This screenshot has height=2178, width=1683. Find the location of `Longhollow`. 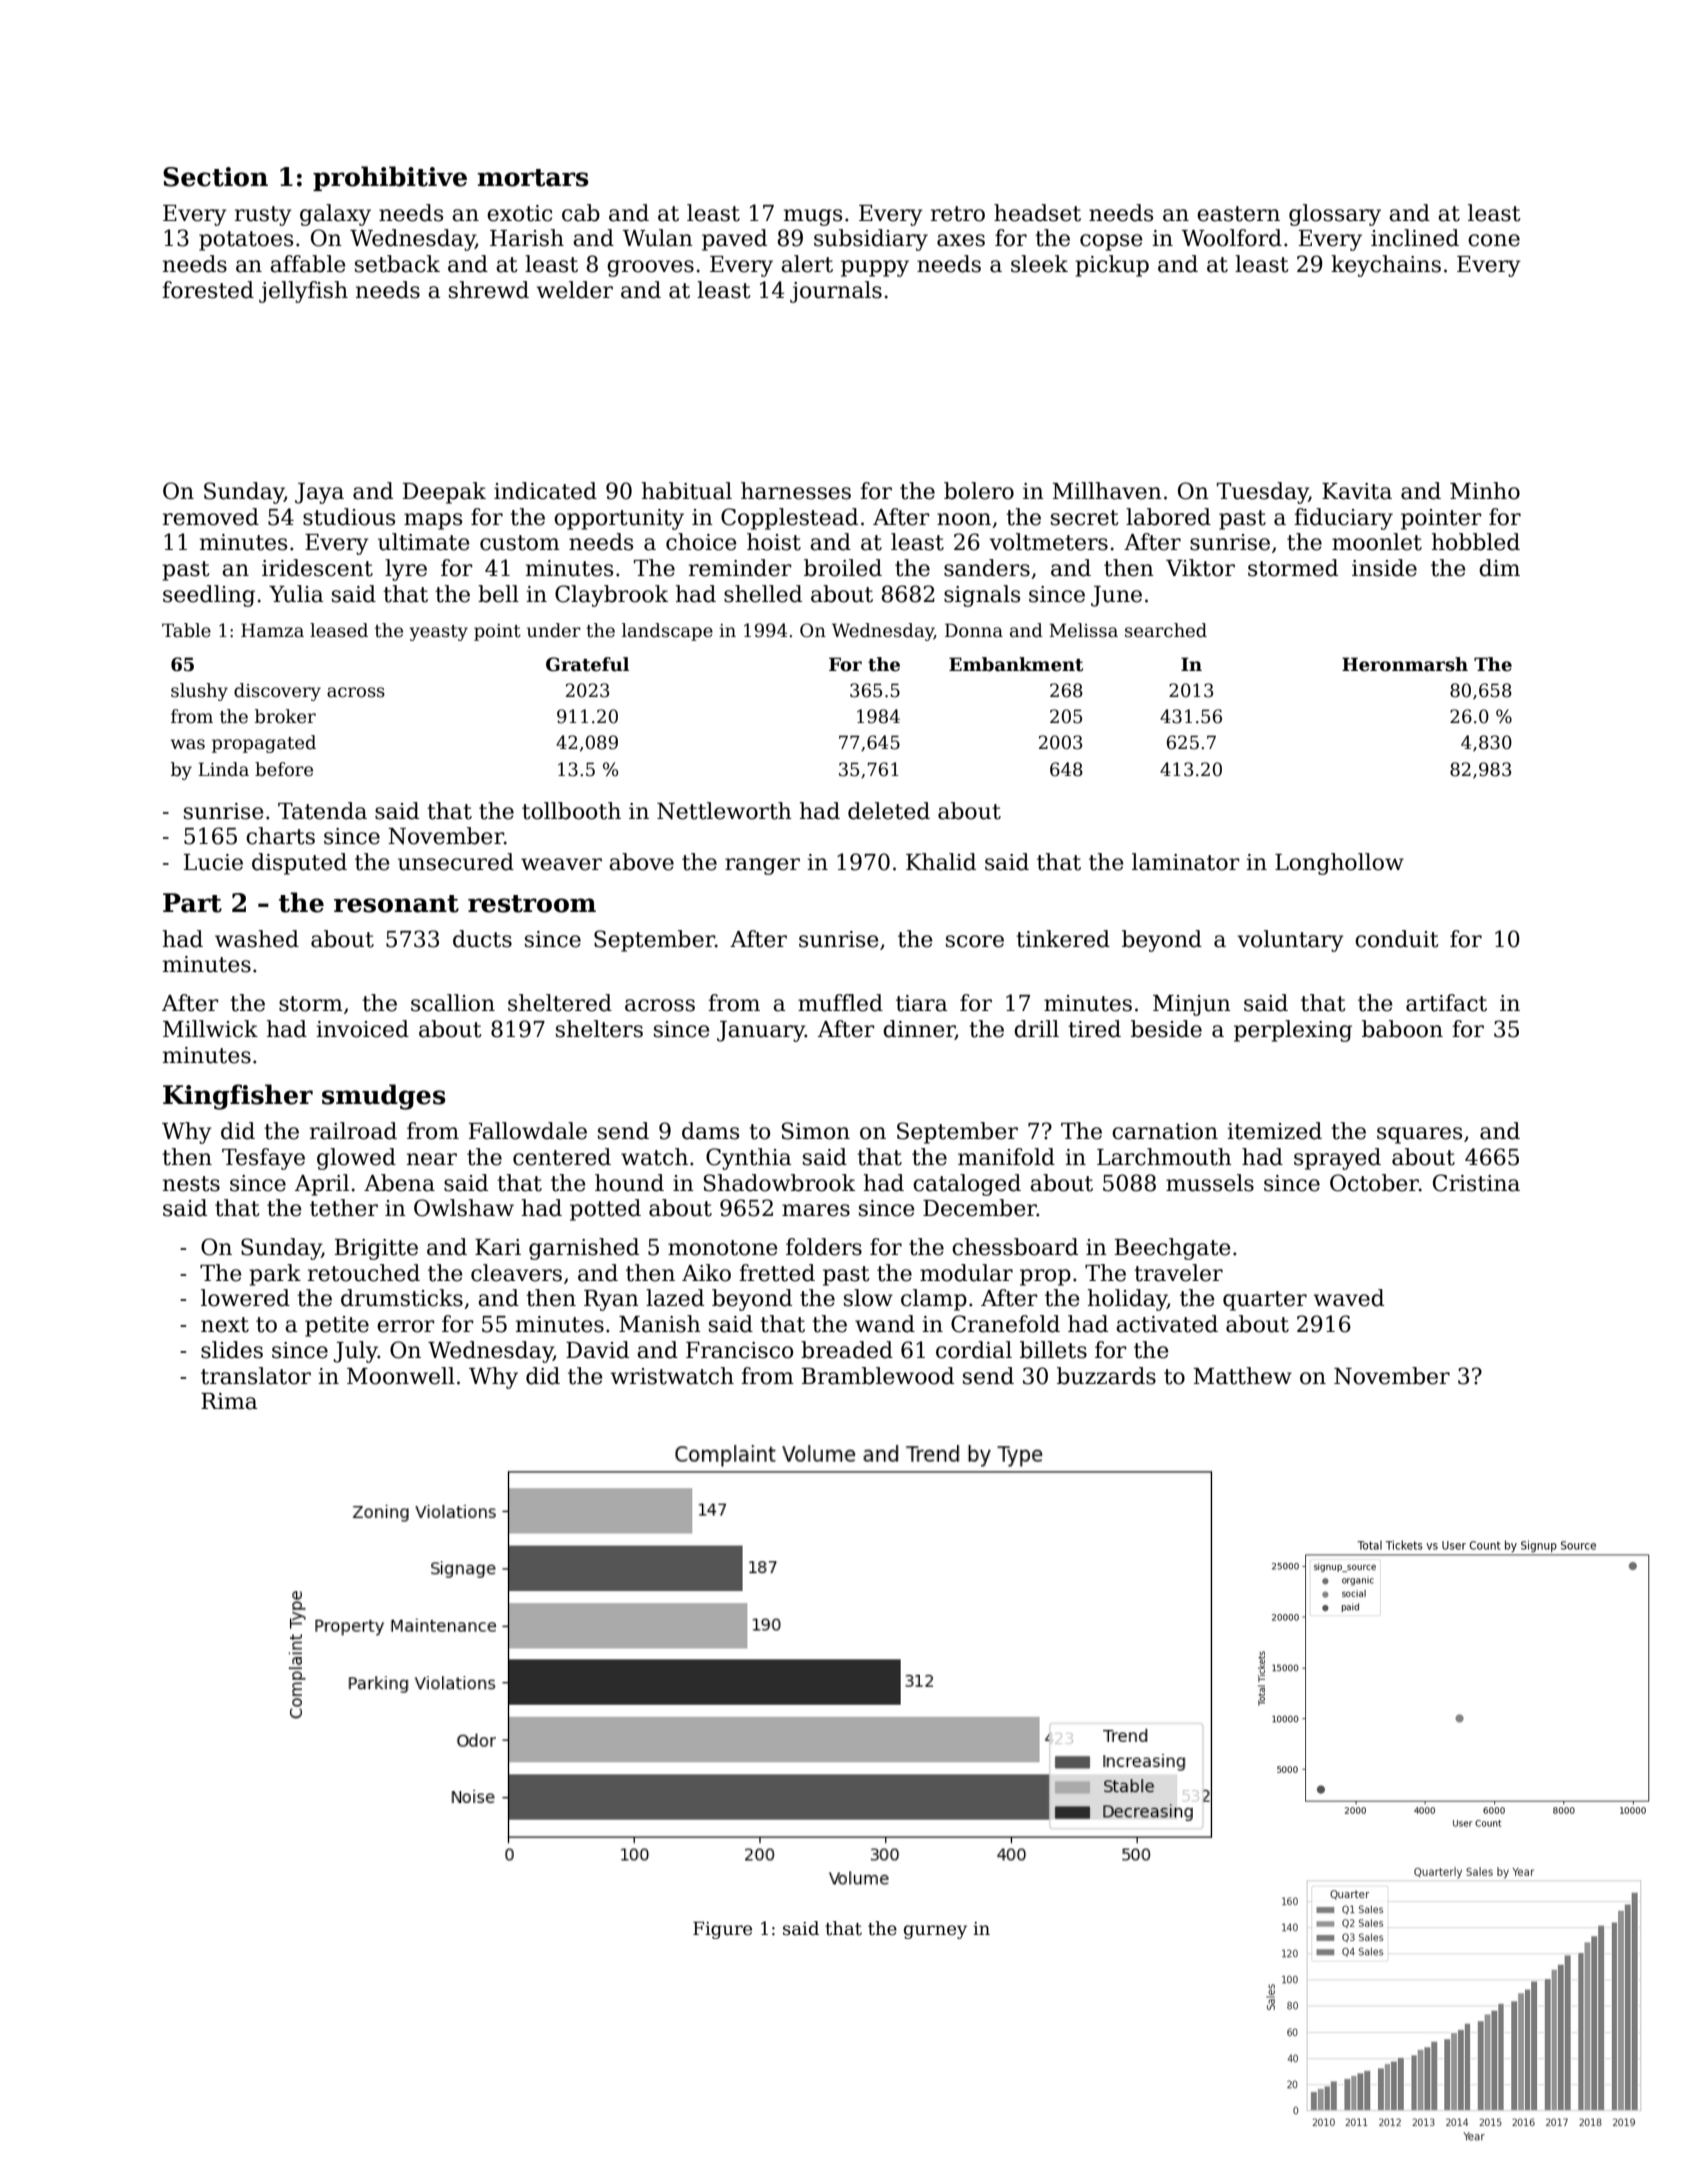

Longhollow is located at coordinates (1339, 864).
